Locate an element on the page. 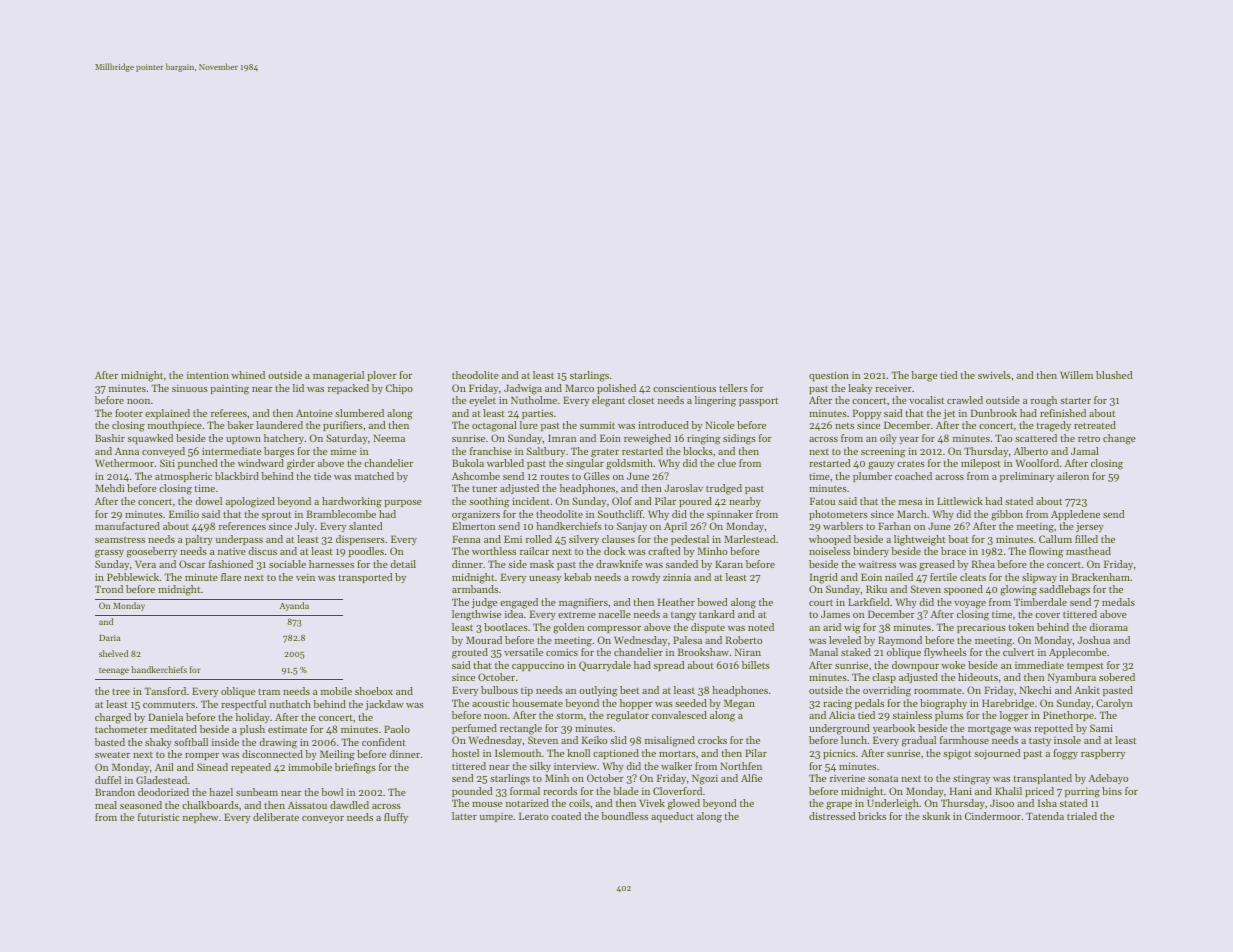 The image size is (1233, 952). cover is located at coordinates (1047, 615).
